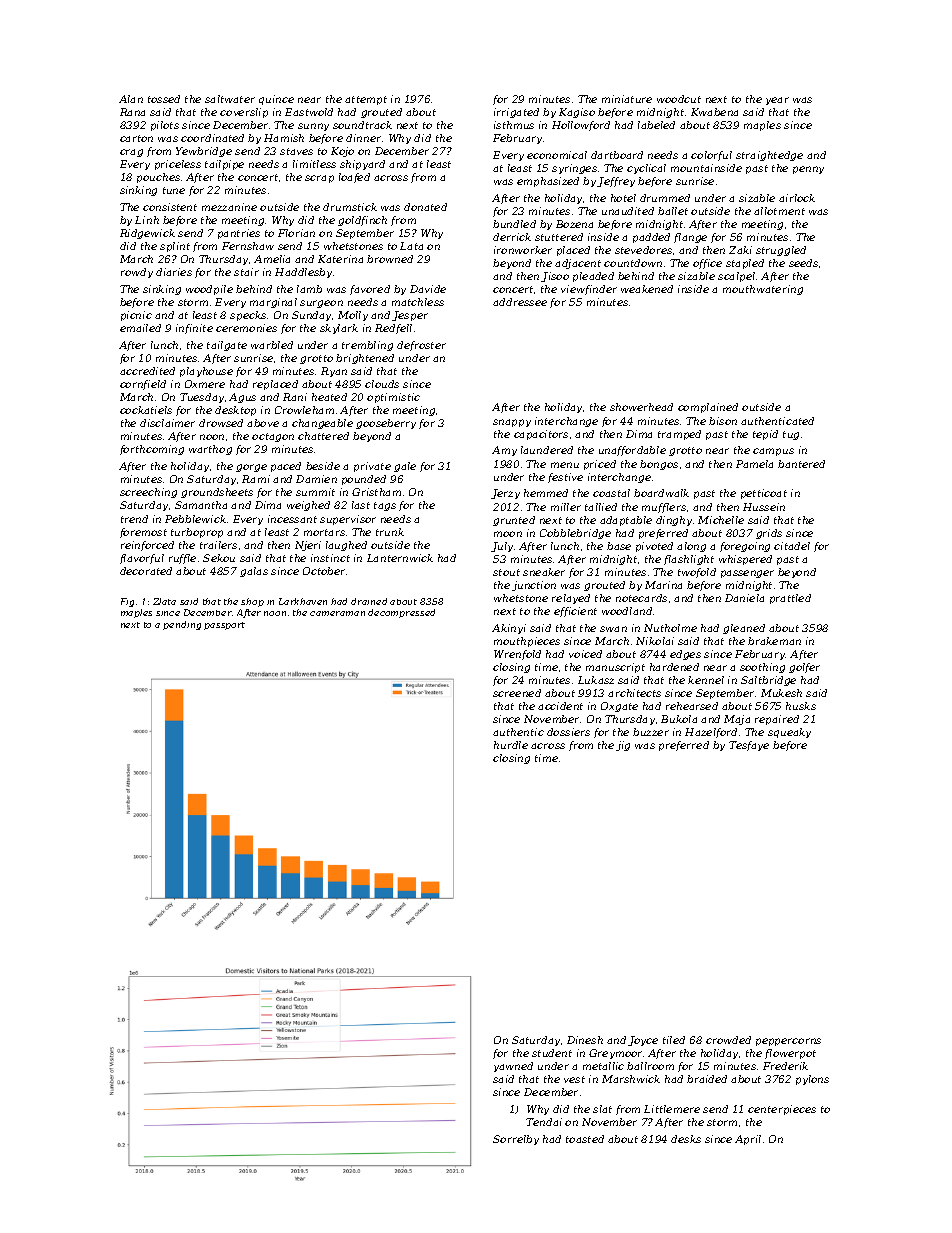 Image resolution: width=952 pixels, height=1233 pixels. I want to click on passport, so click(224, 626).
